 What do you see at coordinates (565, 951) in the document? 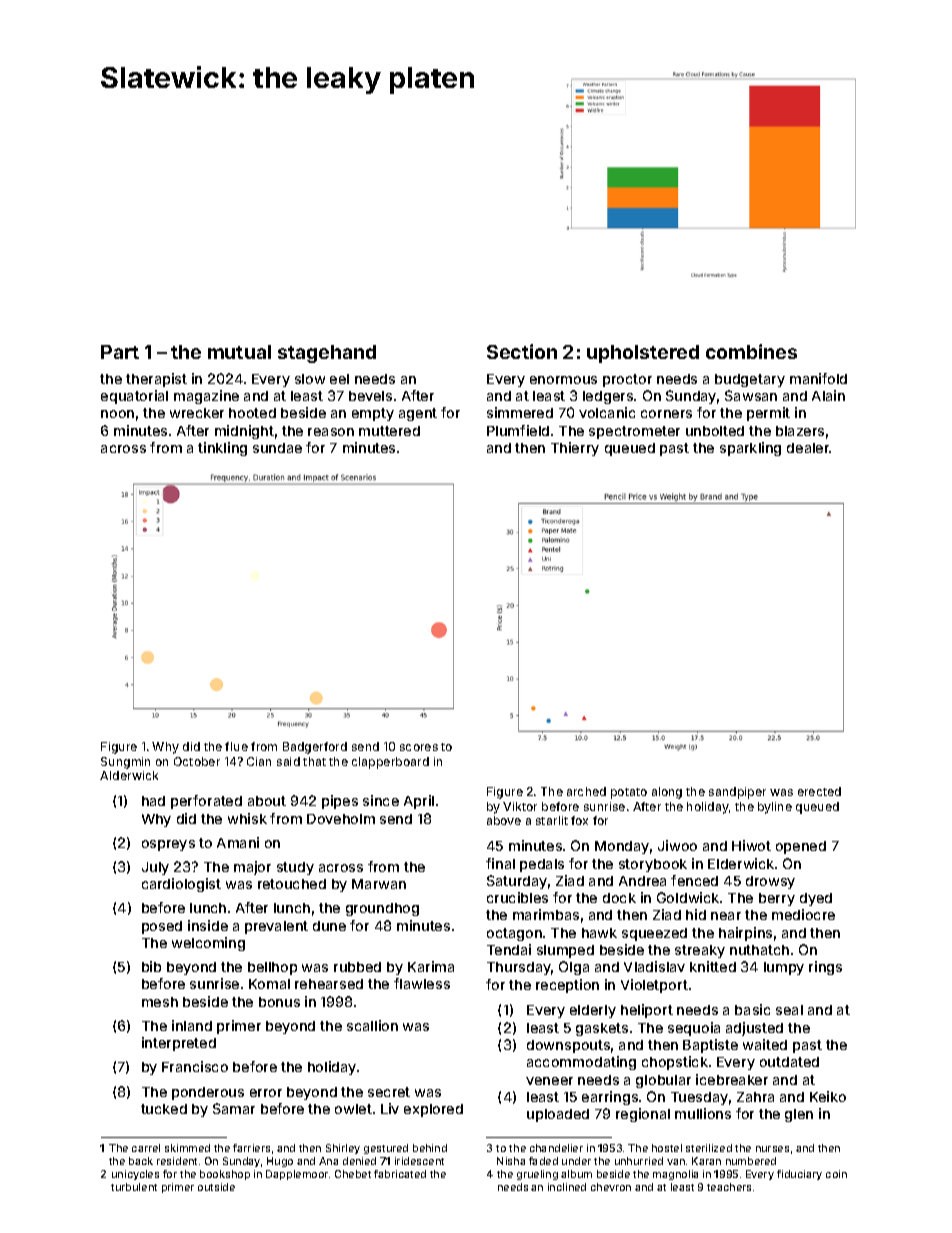
I see `slumped` at bounding box center [565, 951].
